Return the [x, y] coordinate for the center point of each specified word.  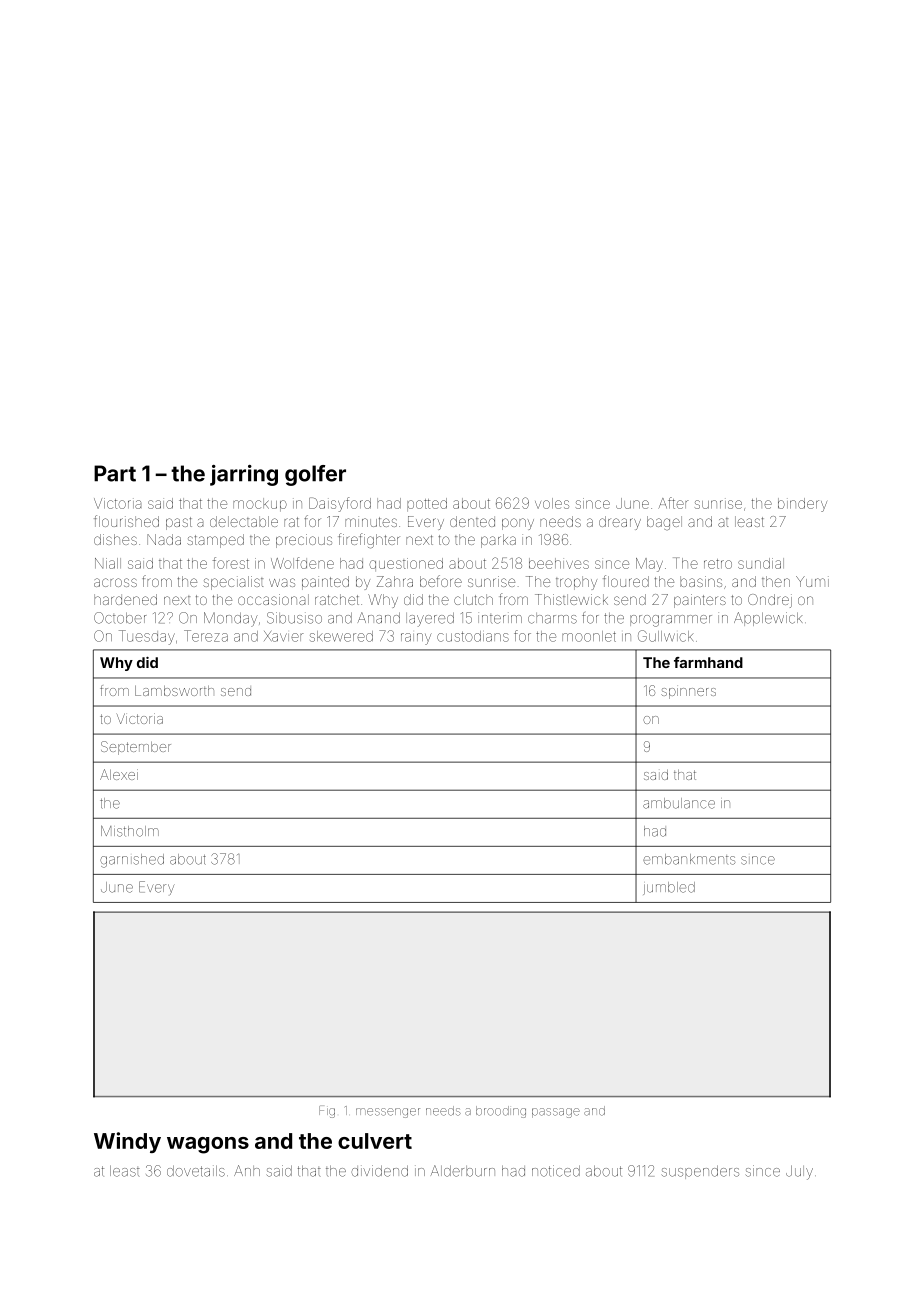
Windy [127, 1142]
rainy [416, 639]
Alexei [119, 774]
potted [427, 504]
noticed [556, 1171]
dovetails [196, 1171]
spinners [688, 693]
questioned [406, 564]
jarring [244, 475]
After [673, 503]
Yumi [812, 581]
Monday [231, 619]
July [799, 1172]
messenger [388, 1113]
